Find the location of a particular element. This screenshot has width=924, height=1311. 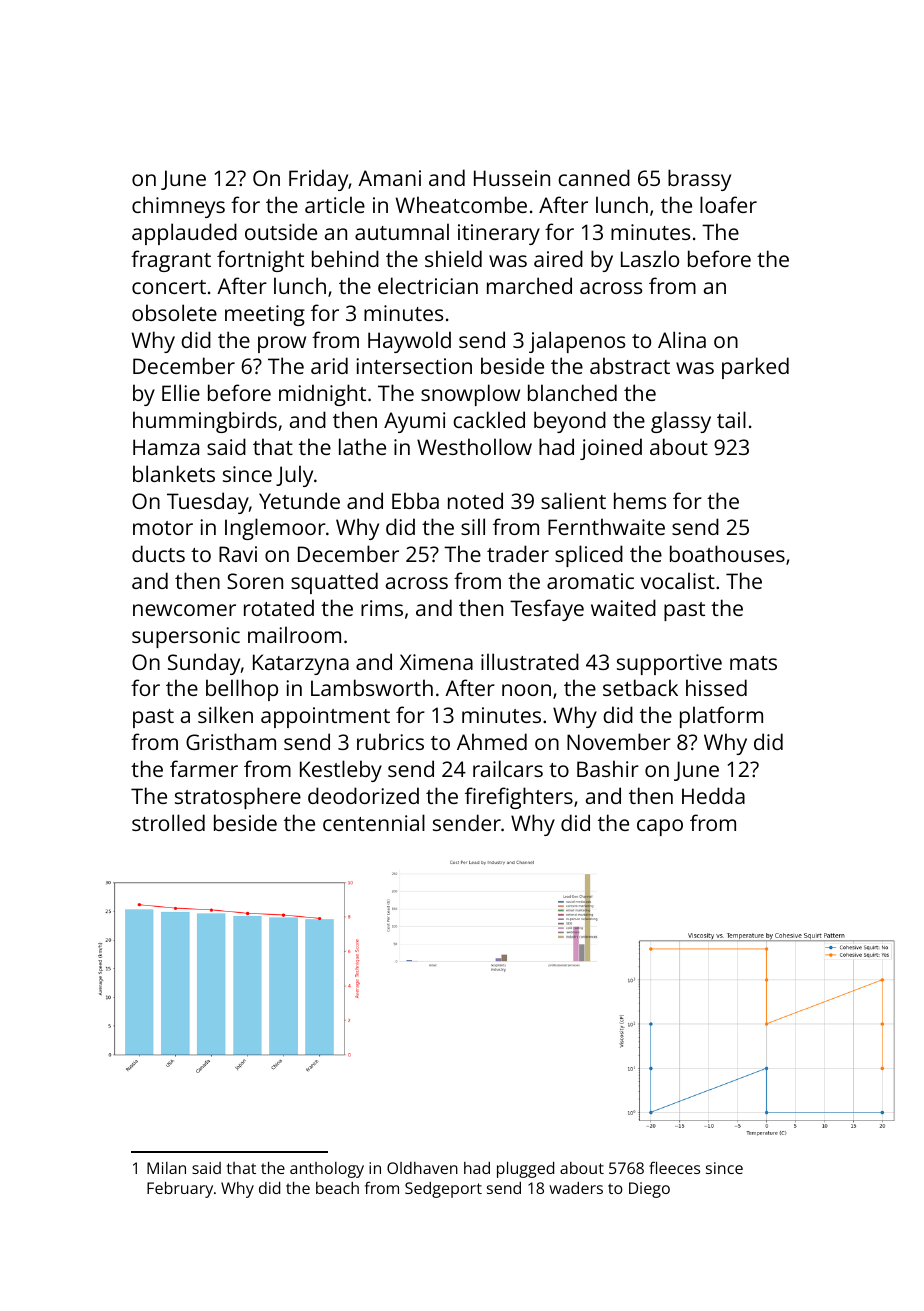

Kestleby is located at coordinates (341, 771).
